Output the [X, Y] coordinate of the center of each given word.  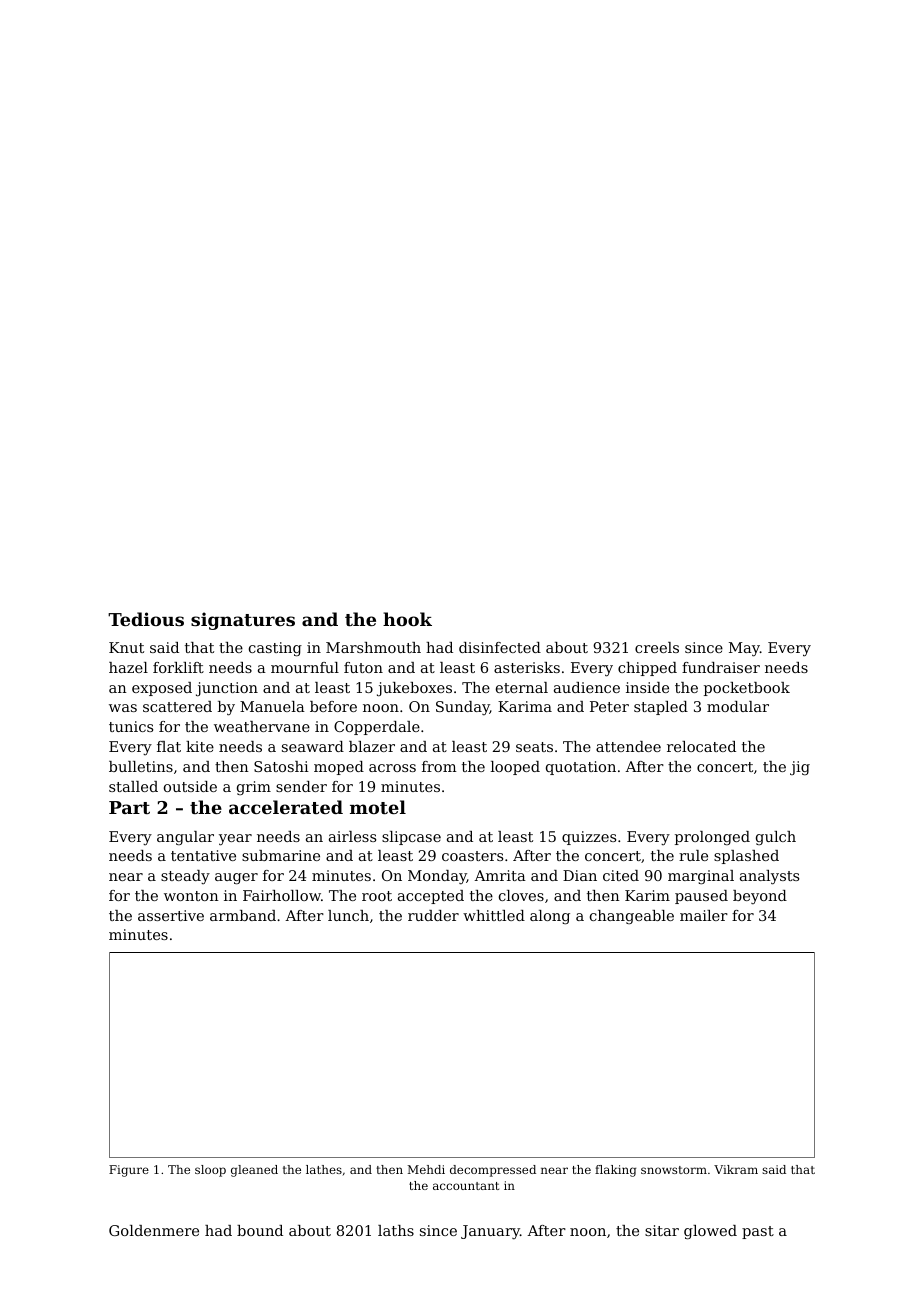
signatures [243, 621]
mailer [704, 915]
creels [657, 647]
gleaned [254, 1171]
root [377, 896]
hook [407, 619]
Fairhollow [282, 895]
